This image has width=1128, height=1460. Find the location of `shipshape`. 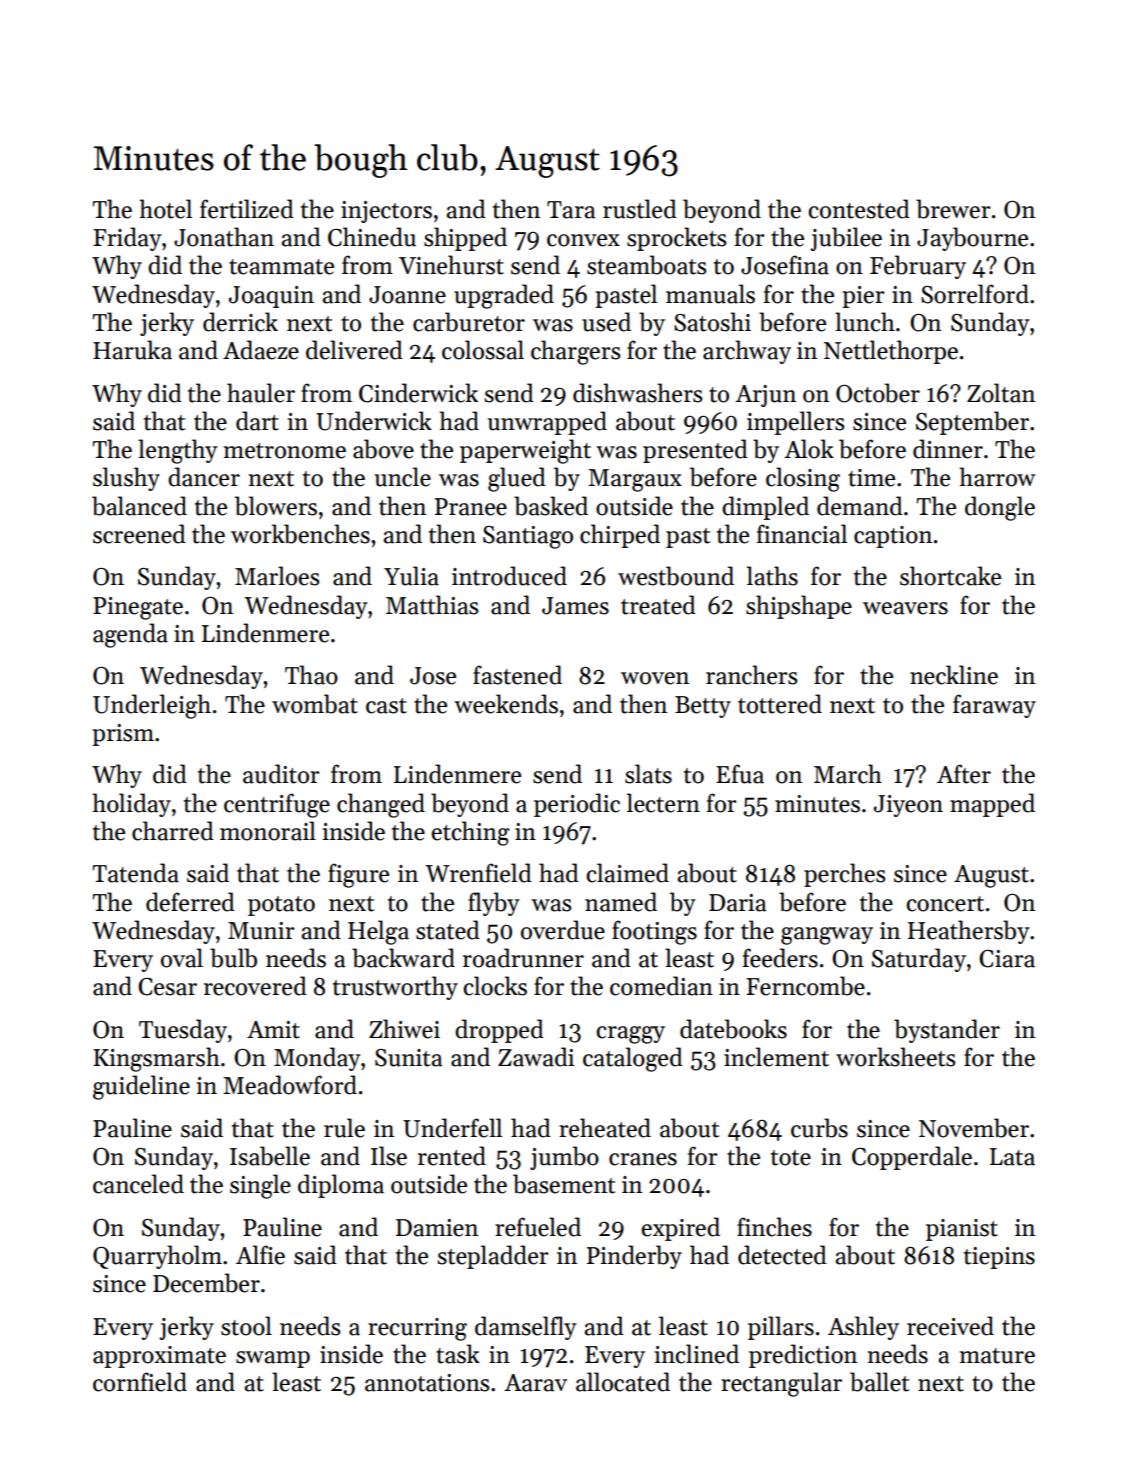

shipshape is located at coordinates (799, 607).
